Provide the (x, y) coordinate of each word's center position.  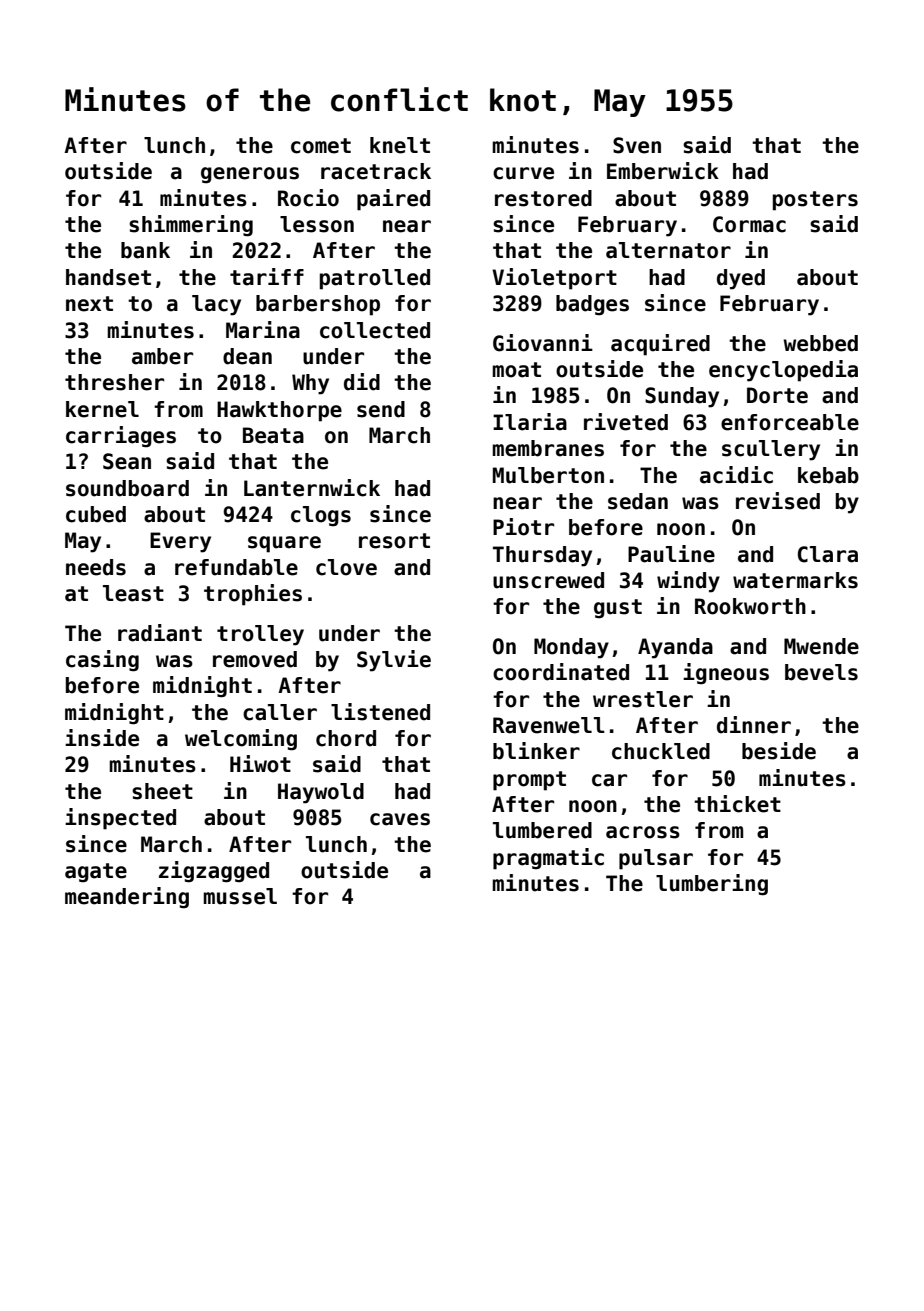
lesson (317, 224)
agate (96, 873)
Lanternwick (312, 488)
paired (393, 200)
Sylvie (394, 661)
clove (346, 567)
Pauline (671, 554)
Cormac (749, 224)
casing (102, 661)
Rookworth (750, 606)
